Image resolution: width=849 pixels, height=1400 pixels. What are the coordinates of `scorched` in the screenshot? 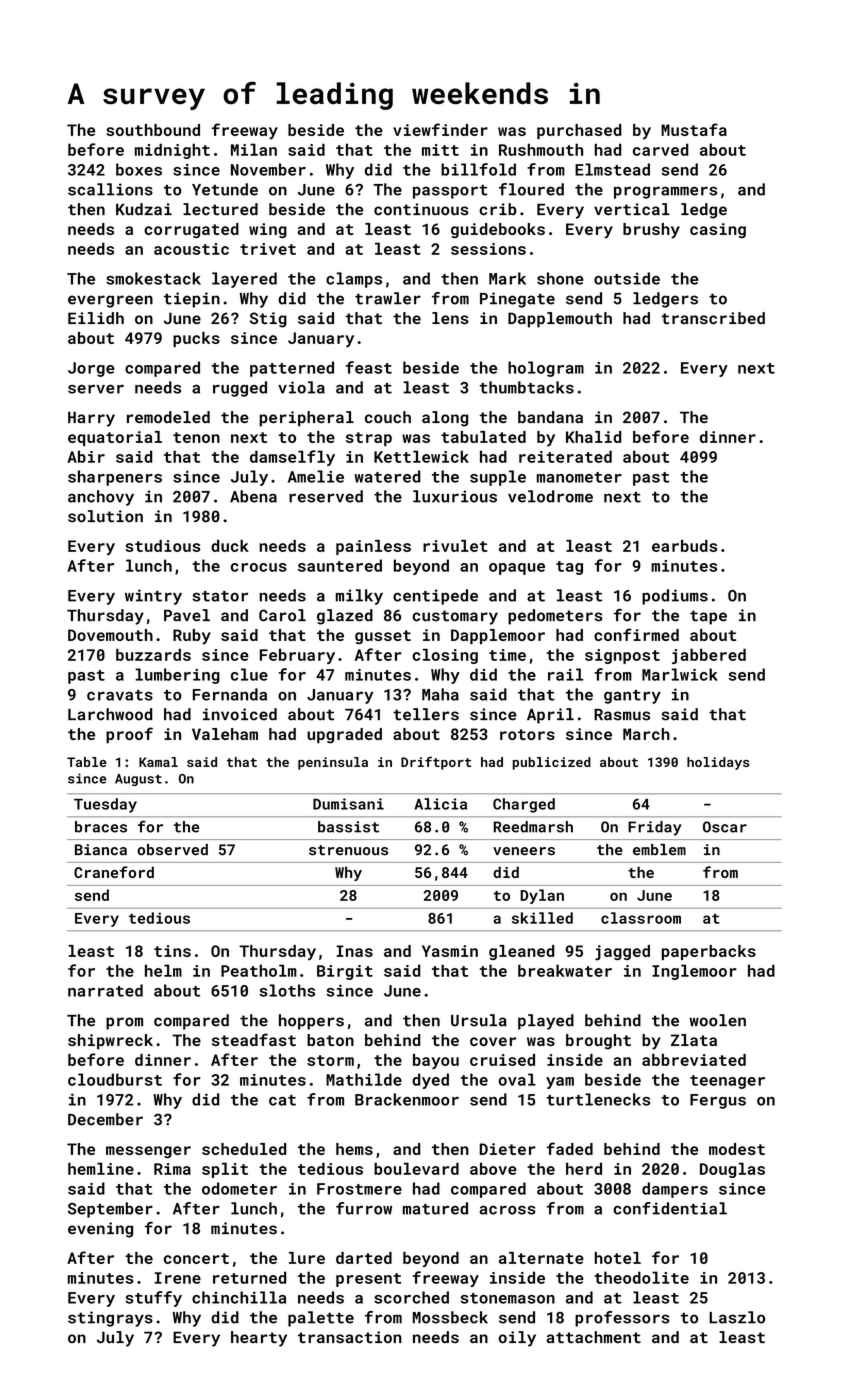 It's located at (411, 1297).
